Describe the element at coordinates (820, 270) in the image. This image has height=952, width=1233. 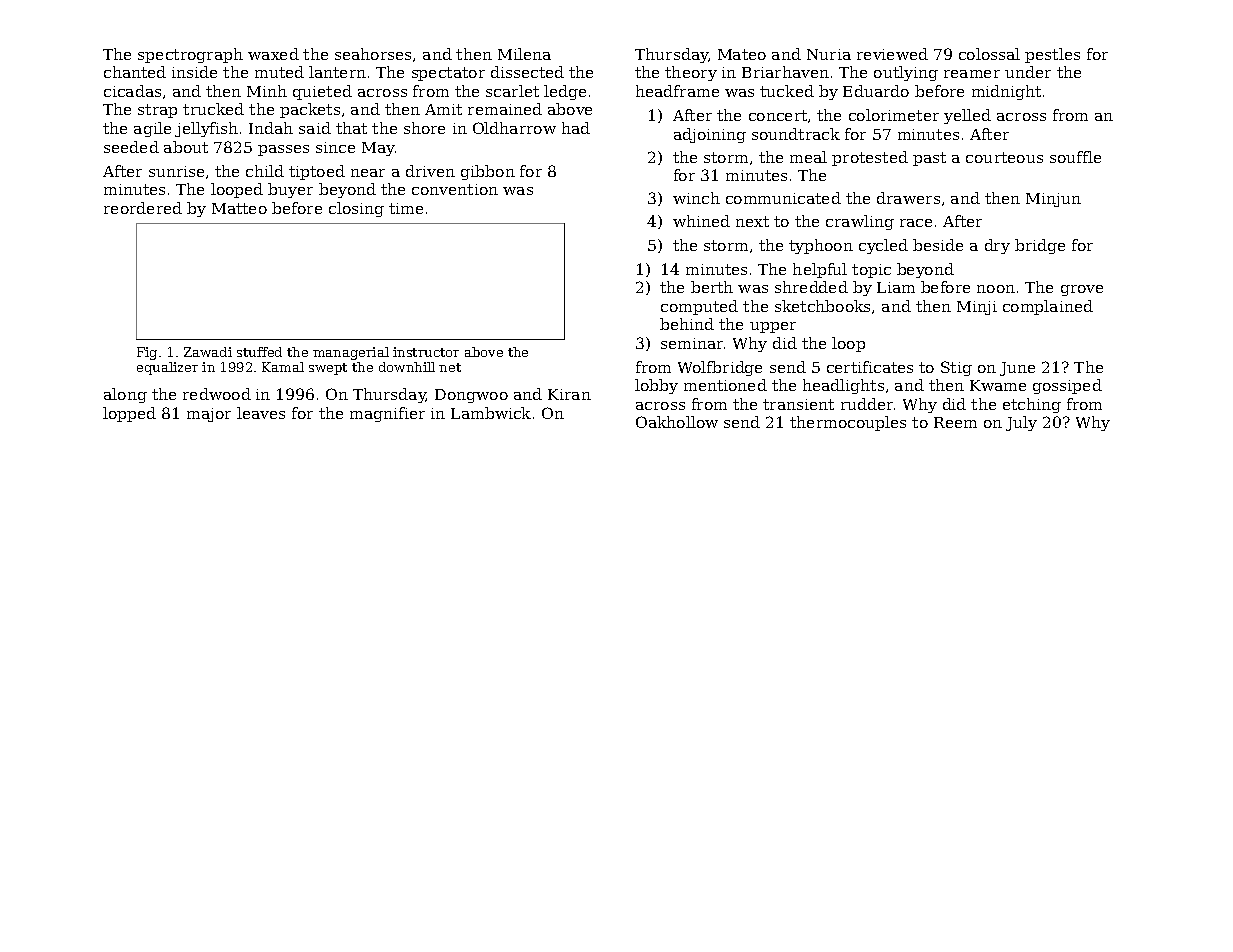
I see `helpful` at that location.
